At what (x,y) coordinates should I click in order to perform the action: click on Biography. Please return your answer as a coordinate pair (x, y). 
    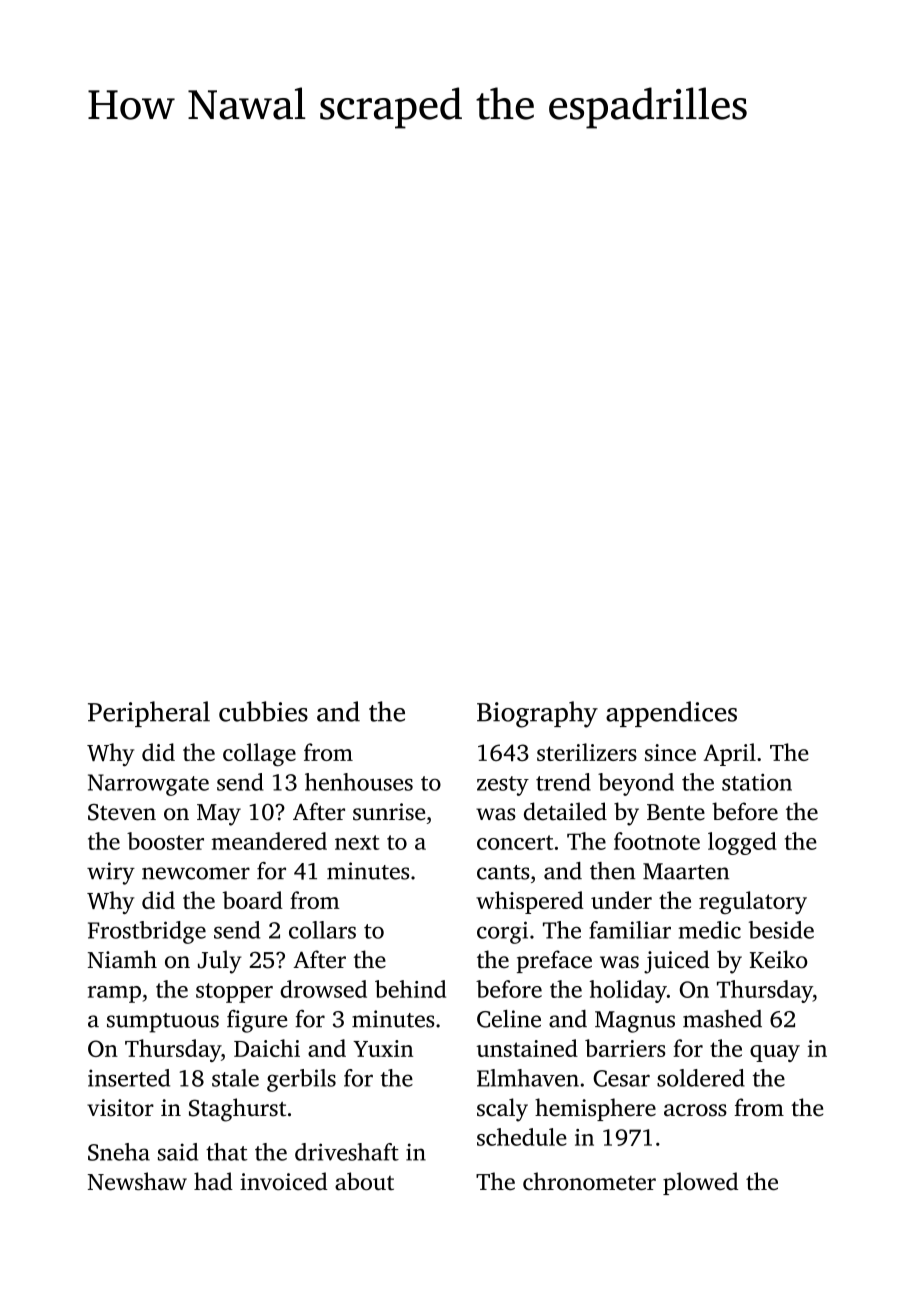
    Looking at the image, I should click on (537, 714).
